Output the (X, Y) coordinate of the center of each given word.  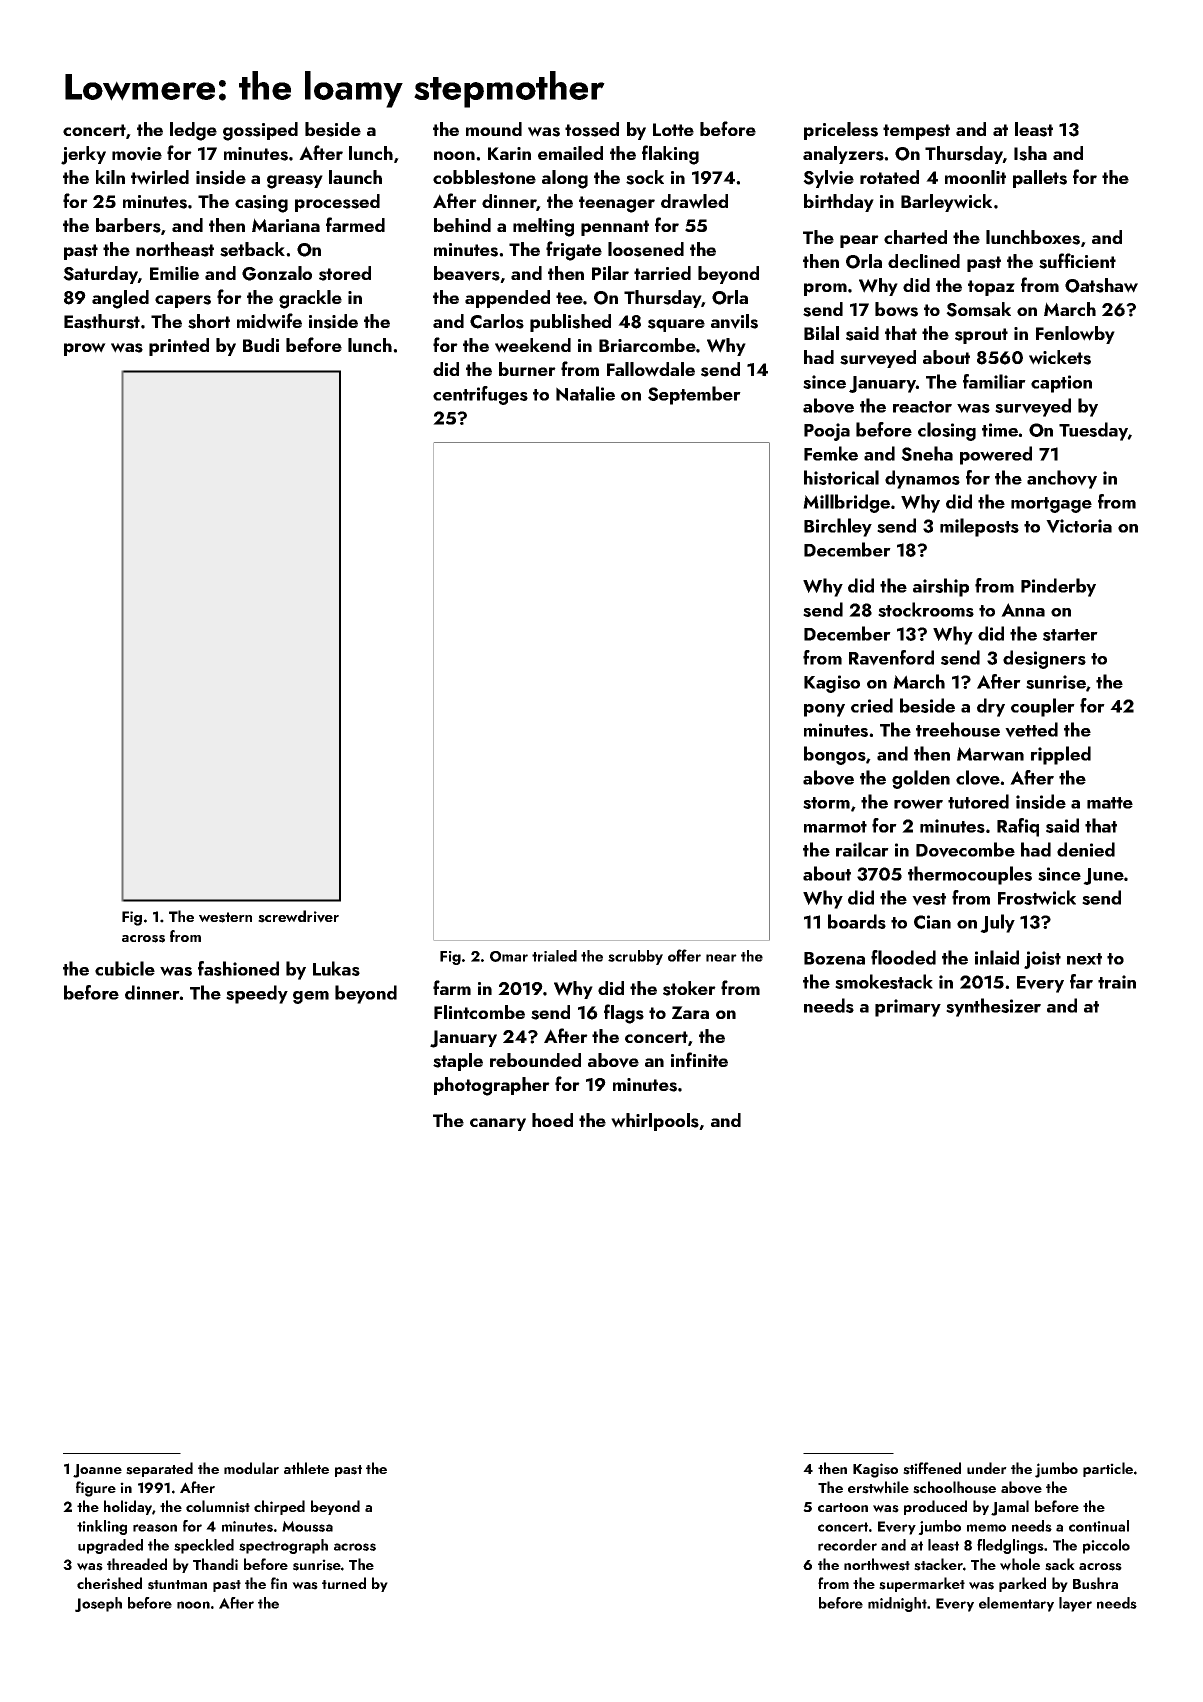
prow (85, 349)
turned (344, 1583)
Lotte (673, 129)
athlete (306, 1468)
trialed (554, 956)
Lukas (336, 968)
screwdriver (298, 916)
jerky (83, 155)
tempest (916, 132)
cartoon (843, 1507)
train (1117, 982)
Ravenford (891, 658)
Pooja (827, 432)
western (225, 917)
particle (1108, 1469)
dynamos (922, 479)
